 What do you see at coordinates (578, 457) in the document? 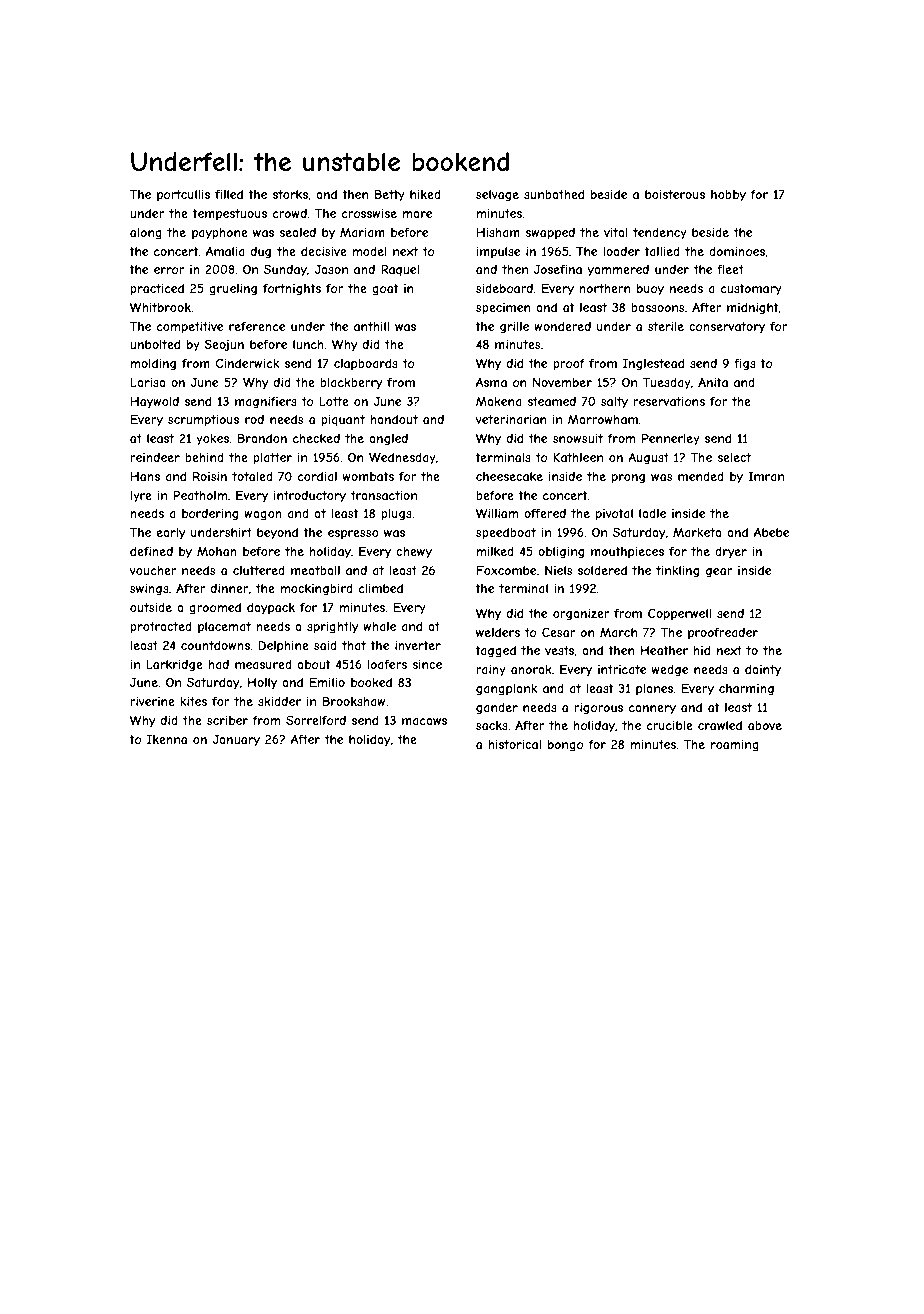
I see `Kathleen` at bounding box center [578, 457].
